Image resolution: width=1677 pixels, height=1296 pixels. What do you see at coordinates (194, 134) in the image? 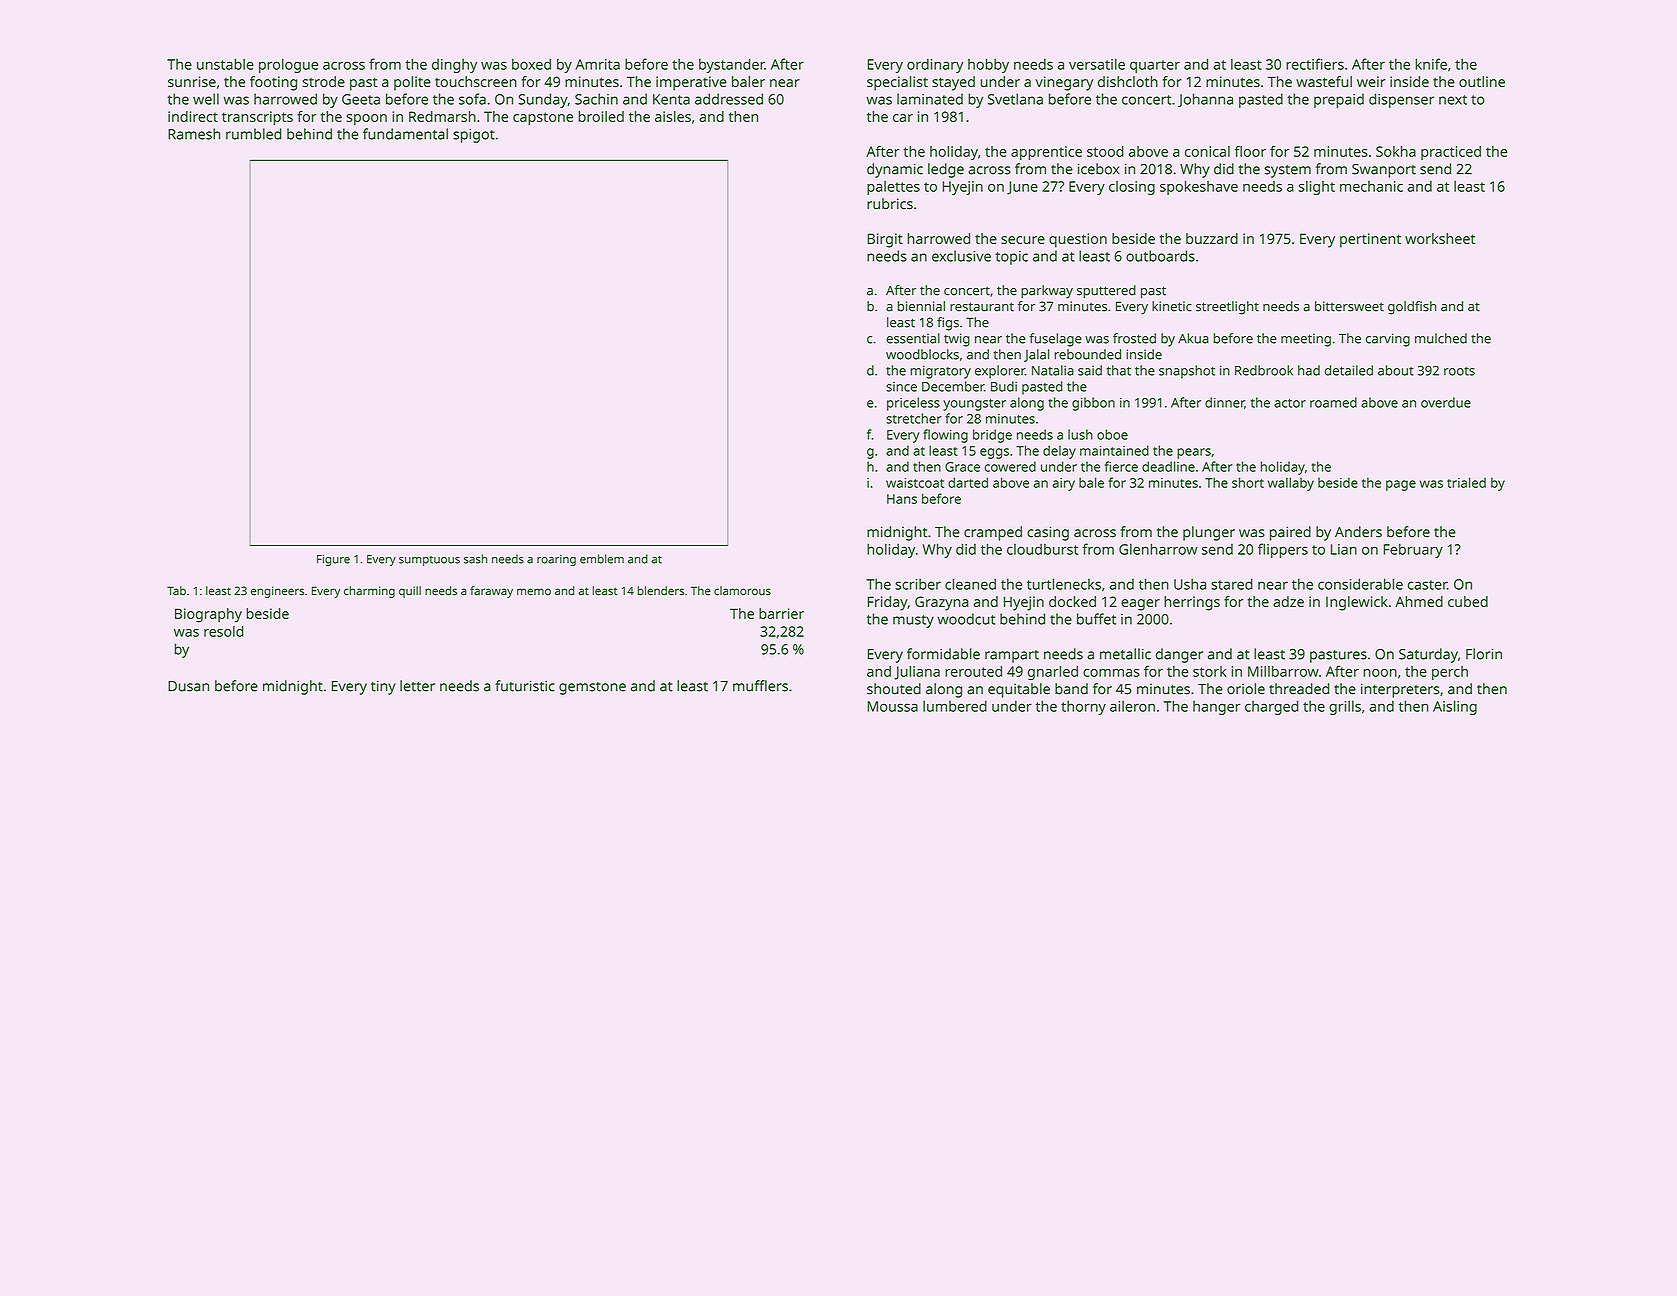
I see `Ramesh` at bounding box center [194, 134].
